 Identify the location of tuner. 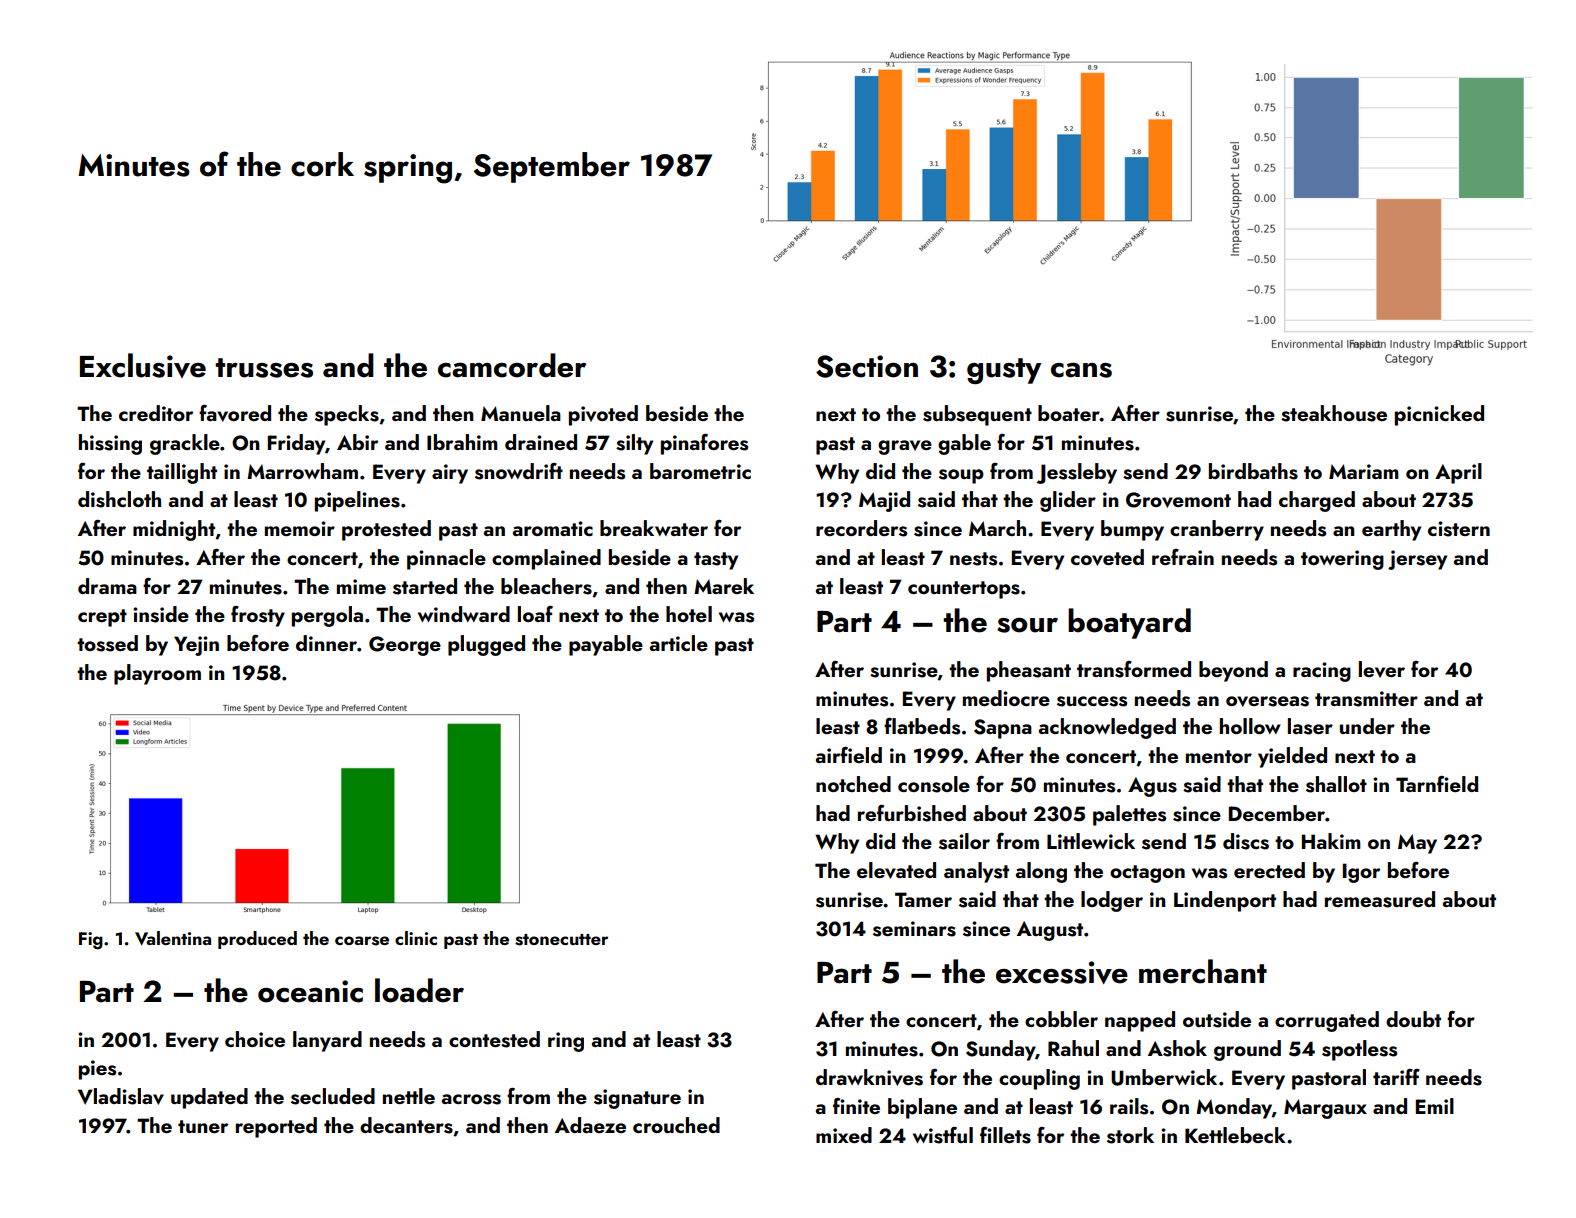
(203, 1126).
